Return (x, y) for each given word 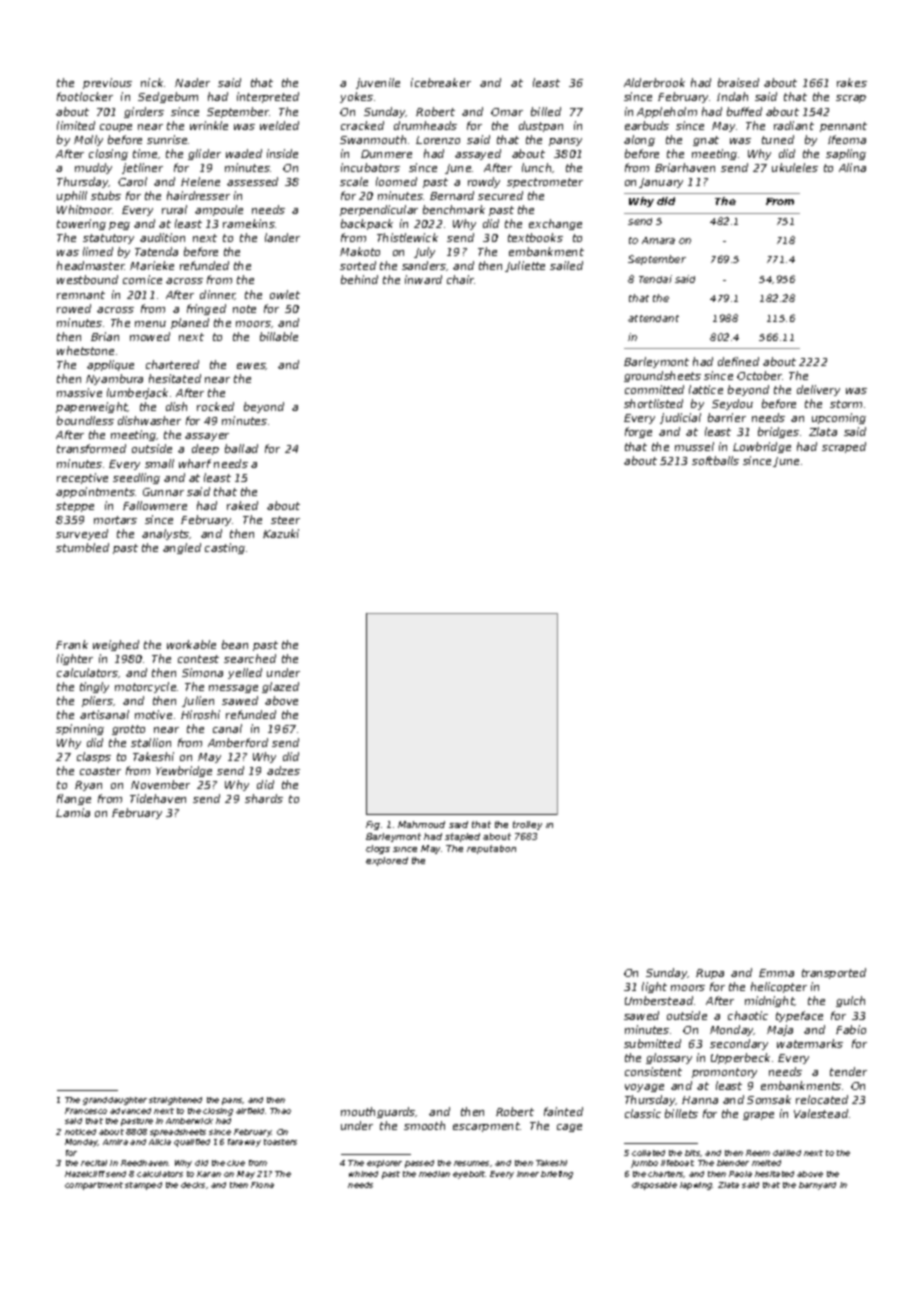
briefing (557, 1175)
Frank (72, 644)
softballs (715, 460)
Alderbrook (654, 82)
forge (638, 432)
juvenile (378, 83)
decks (193, 1185)
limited (76, 125)
